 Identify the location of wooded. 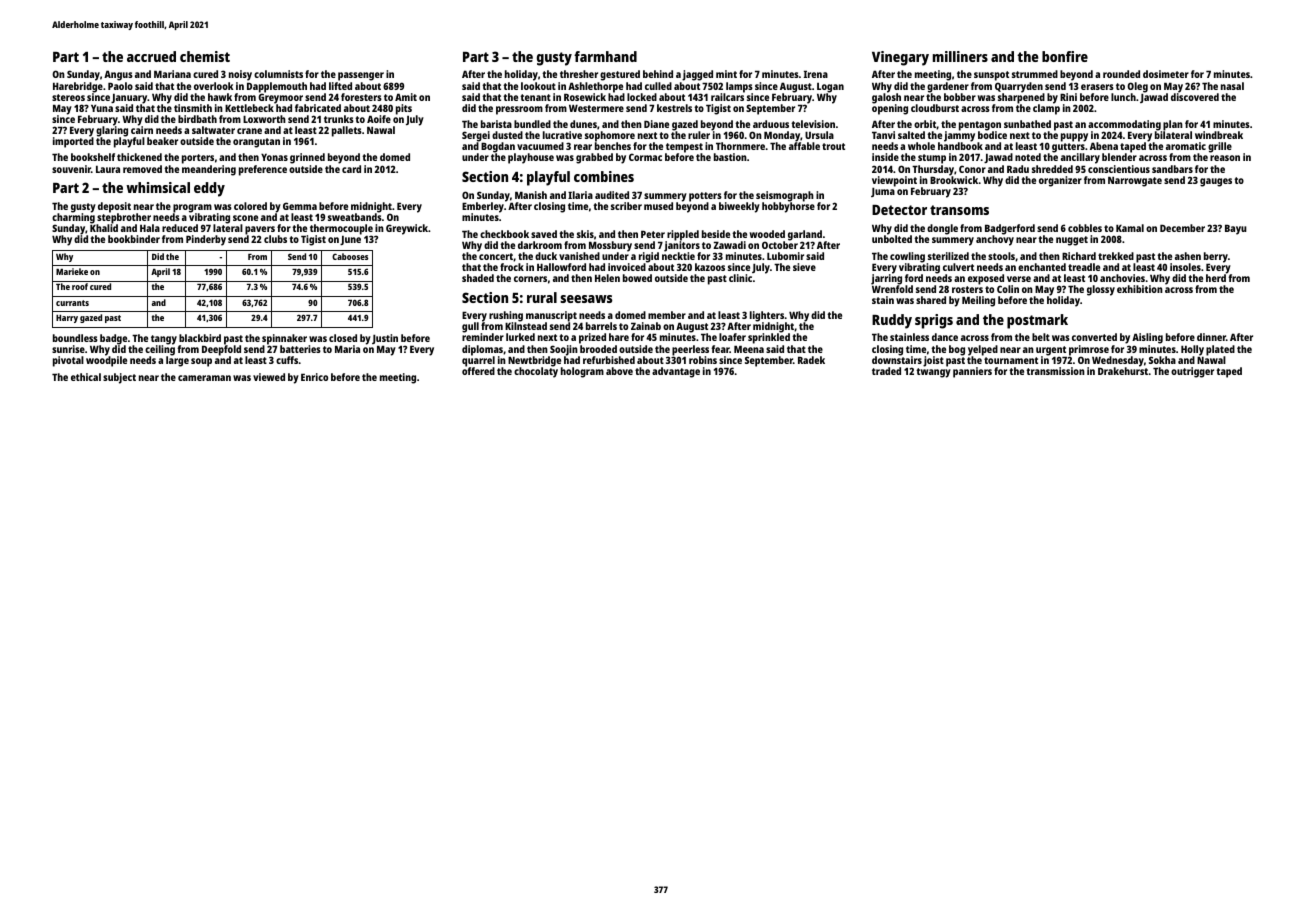
(767, 234).
